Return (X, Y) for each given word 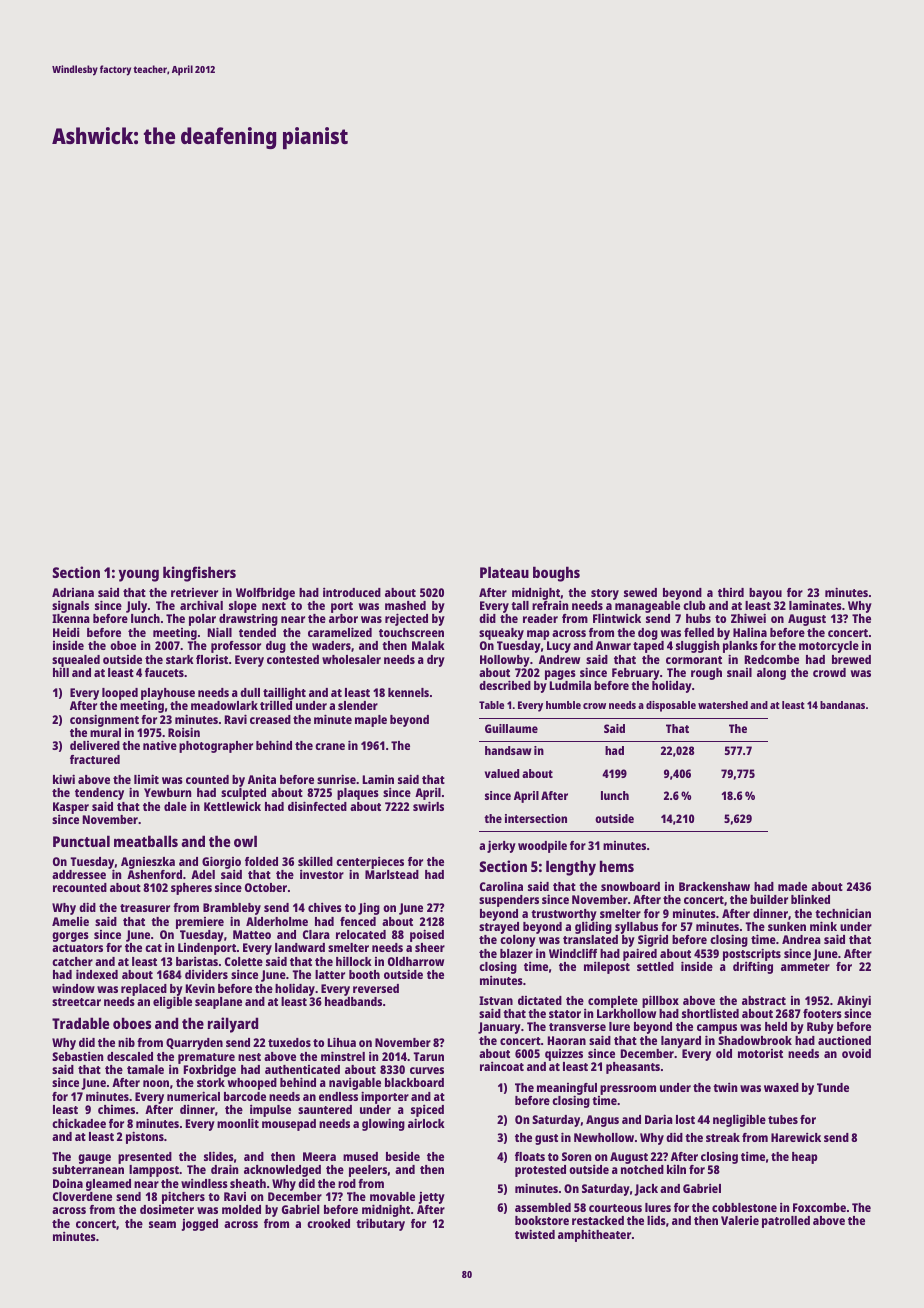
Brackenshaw (714, 886)
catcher (72, 961)
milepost (607, 968)
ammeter (805, 967)
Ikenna (71, 618)
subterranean (88, 1169)
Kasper (71, 808)
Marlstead (392, 874)
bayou (765, 594)
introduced (352, 592)
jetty (432, 1198)
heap (805, 1158)
